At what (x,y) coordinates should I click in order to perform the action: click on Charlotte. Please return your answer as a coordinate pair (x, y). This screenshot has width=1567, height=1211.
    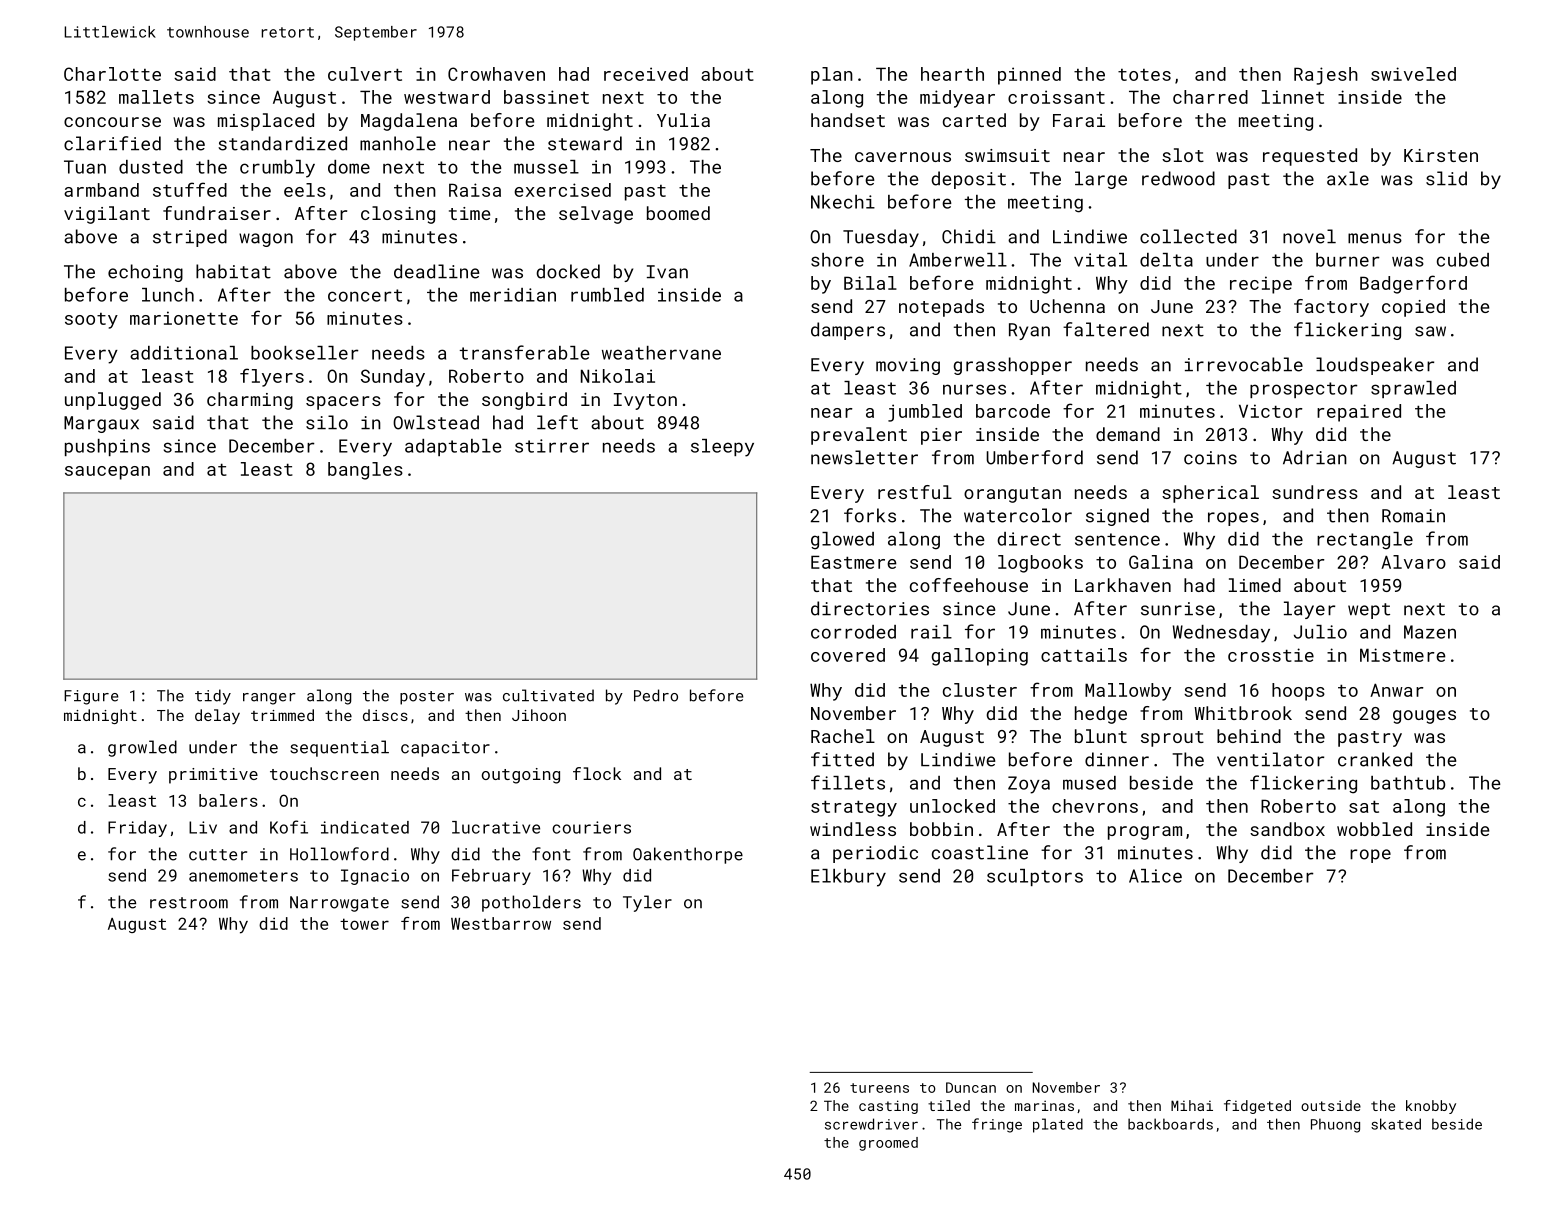
    Looking at the image, I should click on (112, 74).
